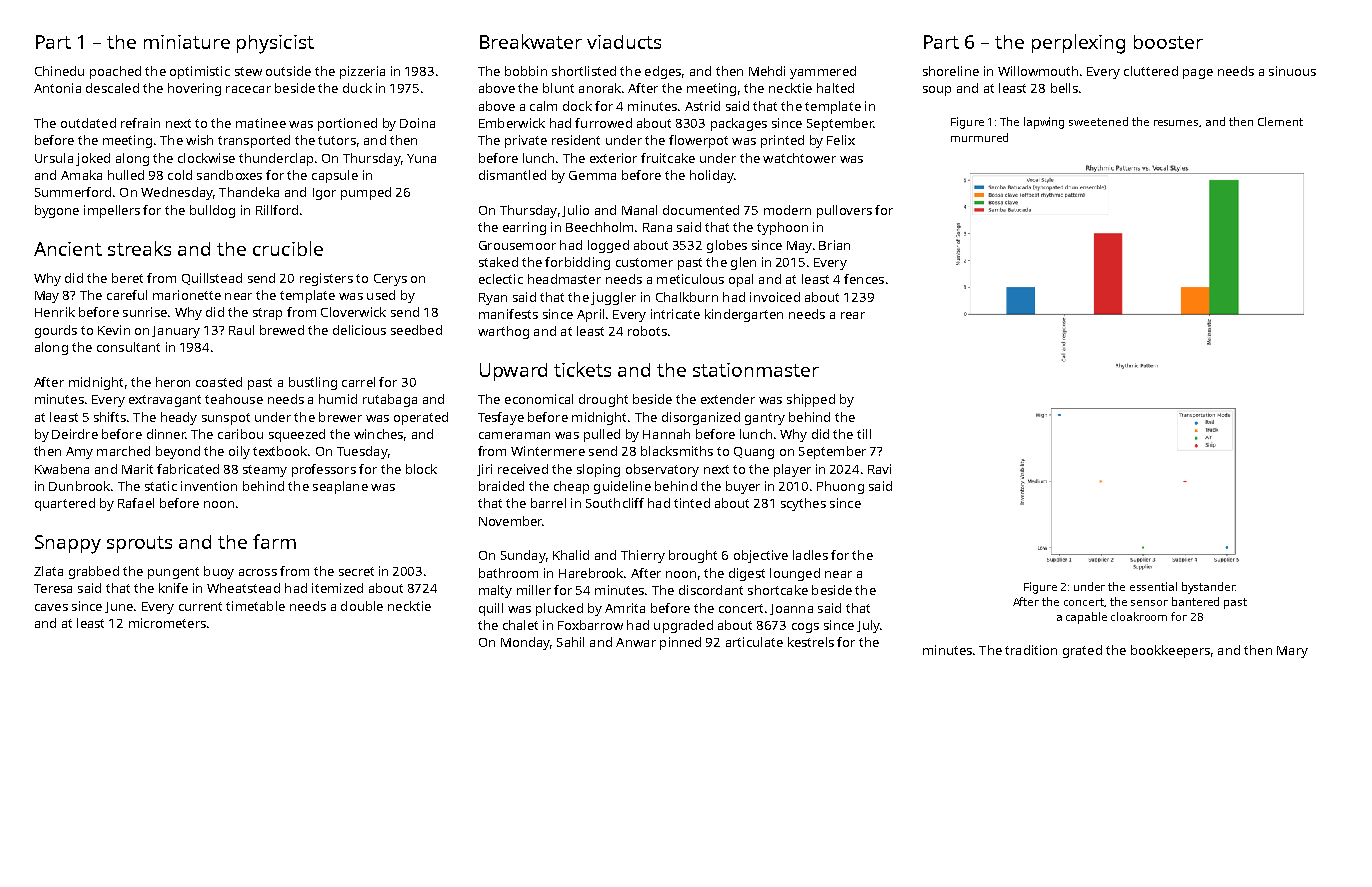  What do you see at coordinates (864, 279) in the document?
I see `fences` at bounding box center [864, 279].
